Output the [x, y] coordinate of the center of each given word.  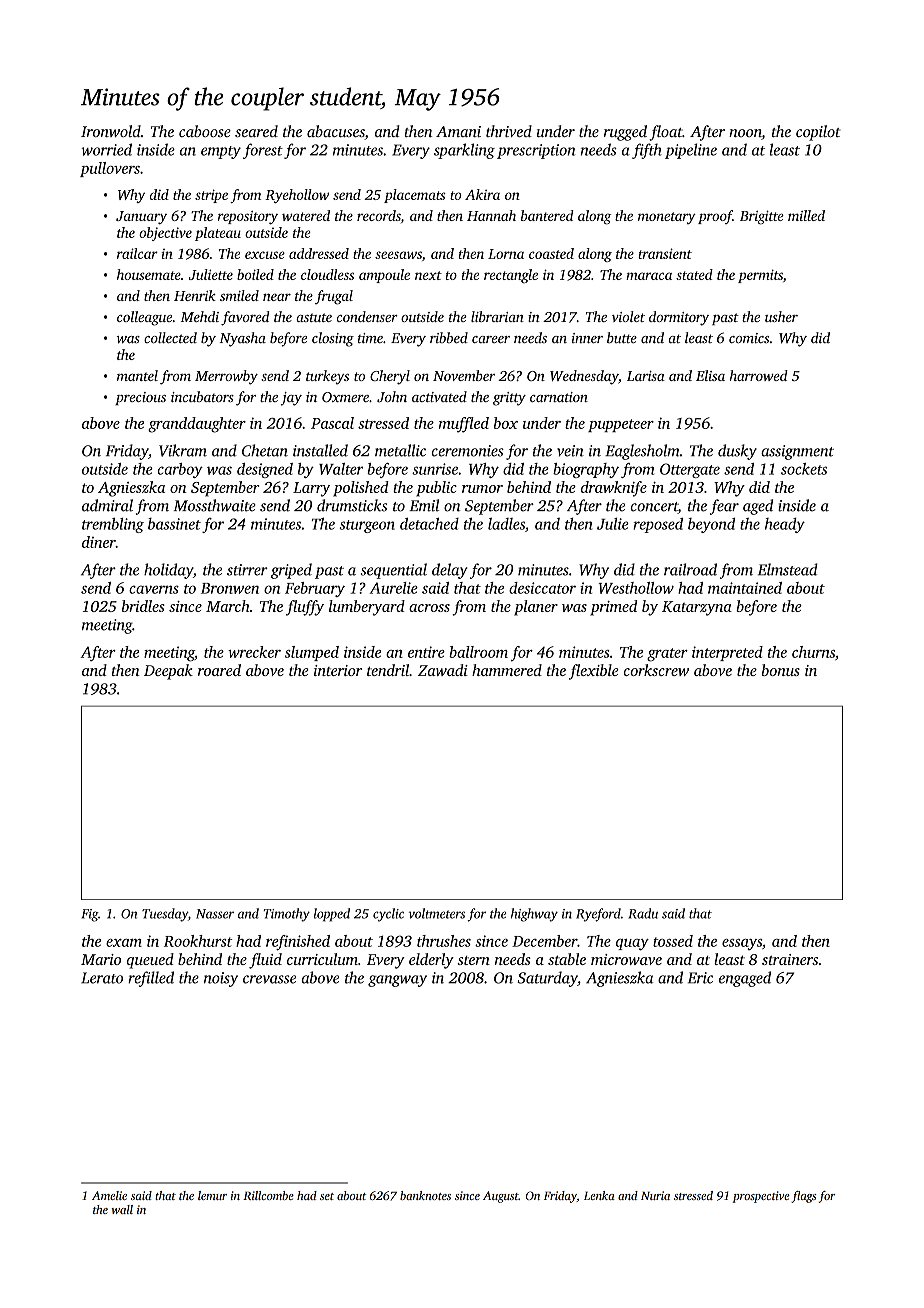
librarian [497, 316]
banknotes [425, 1195]
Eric [700, 978]
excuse [265, 255]
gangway [397, 981]
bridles [143, 606]
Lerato [102, 978]
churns [813, 652]
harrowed [759, 375]
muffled [464, 425]
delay [450, 571]
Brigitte [762, 218]
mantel [137, 375]
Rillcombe [268, 1195]
